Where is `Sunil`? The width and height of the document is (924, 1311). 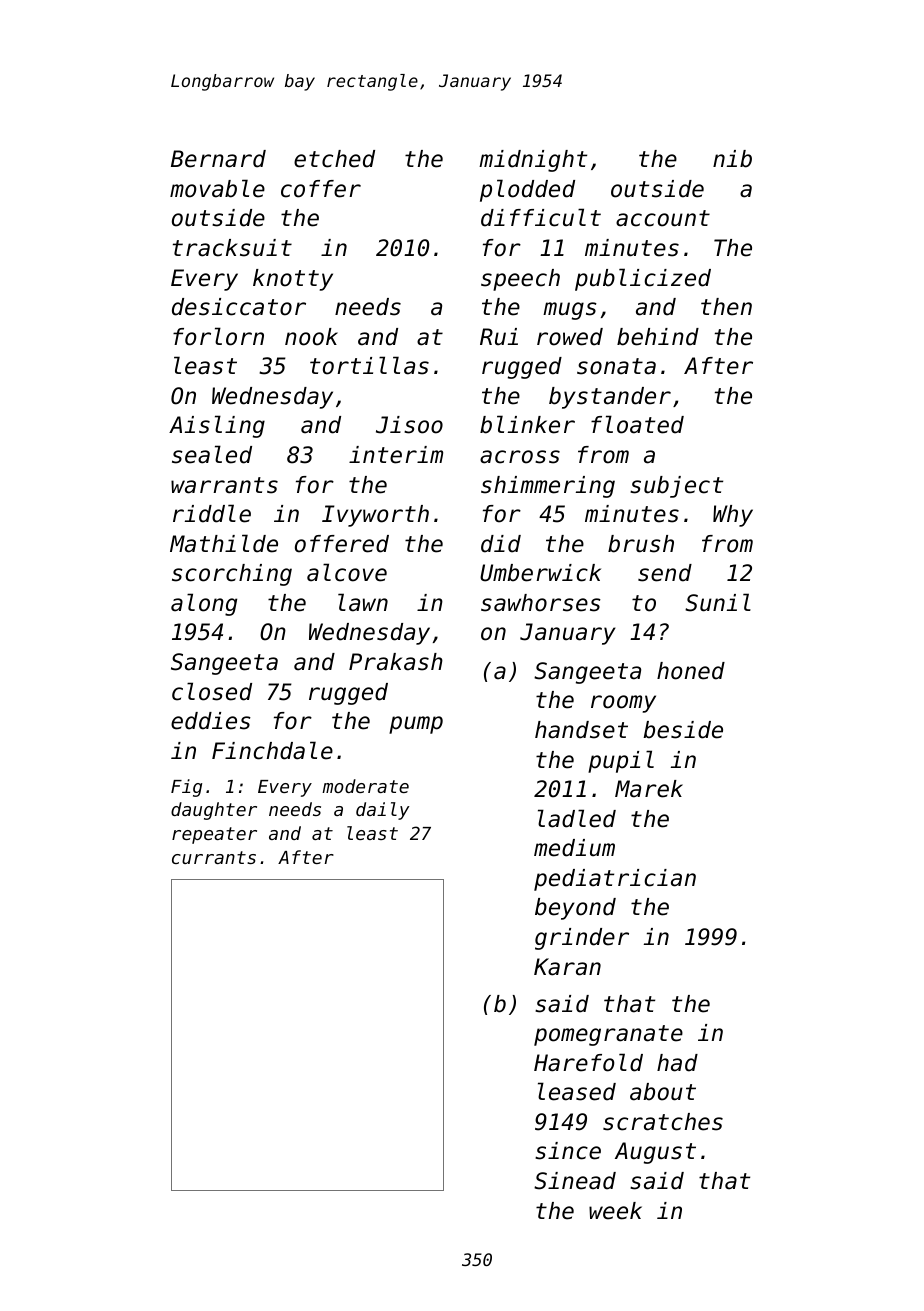 Sunil is located at coordinates (718, 602).
